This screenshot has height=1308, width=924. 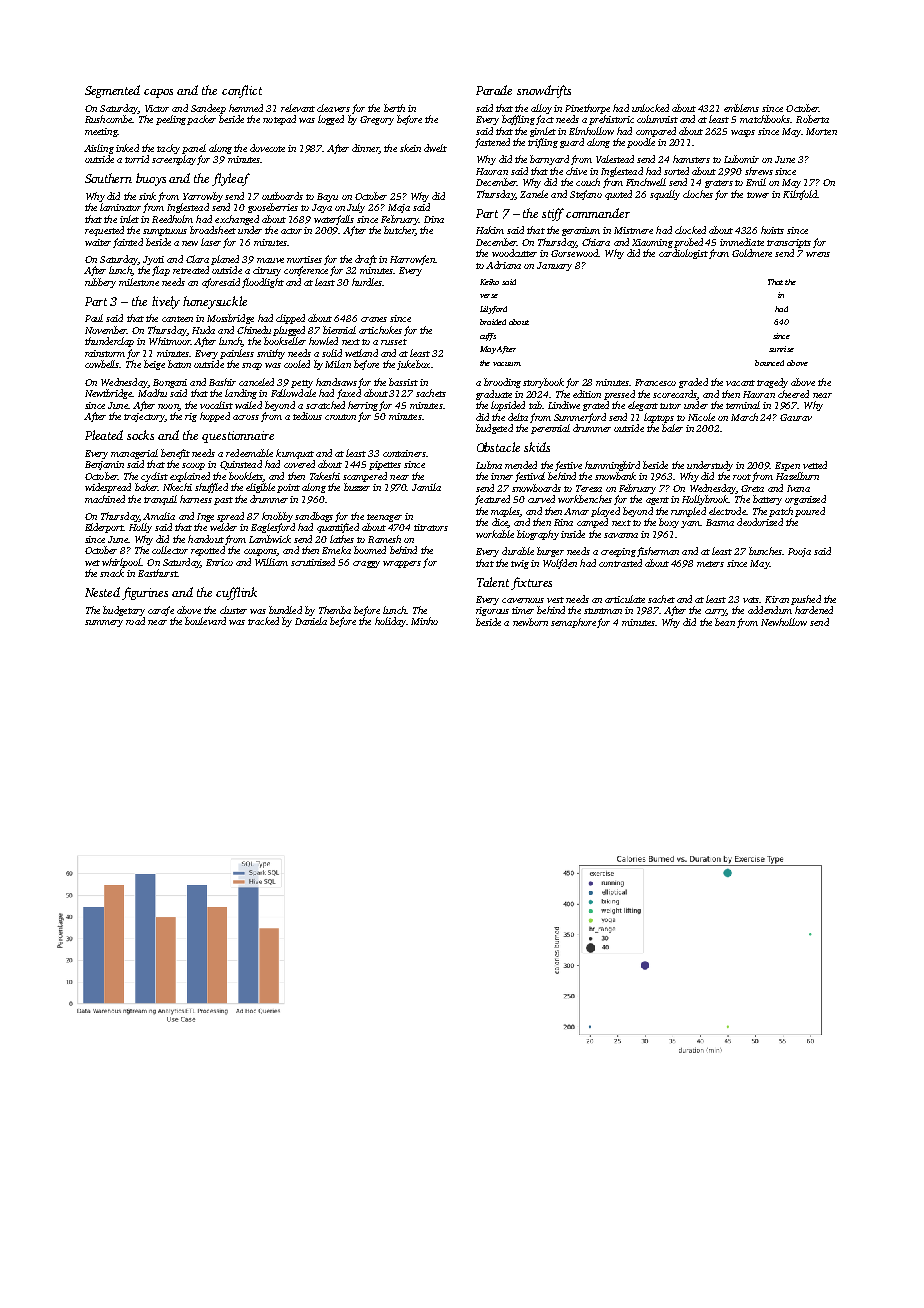 What do you see at coordinates (514, 253) in the screenshot?
I see `woodcutter` at bounding box center [514, 253].
